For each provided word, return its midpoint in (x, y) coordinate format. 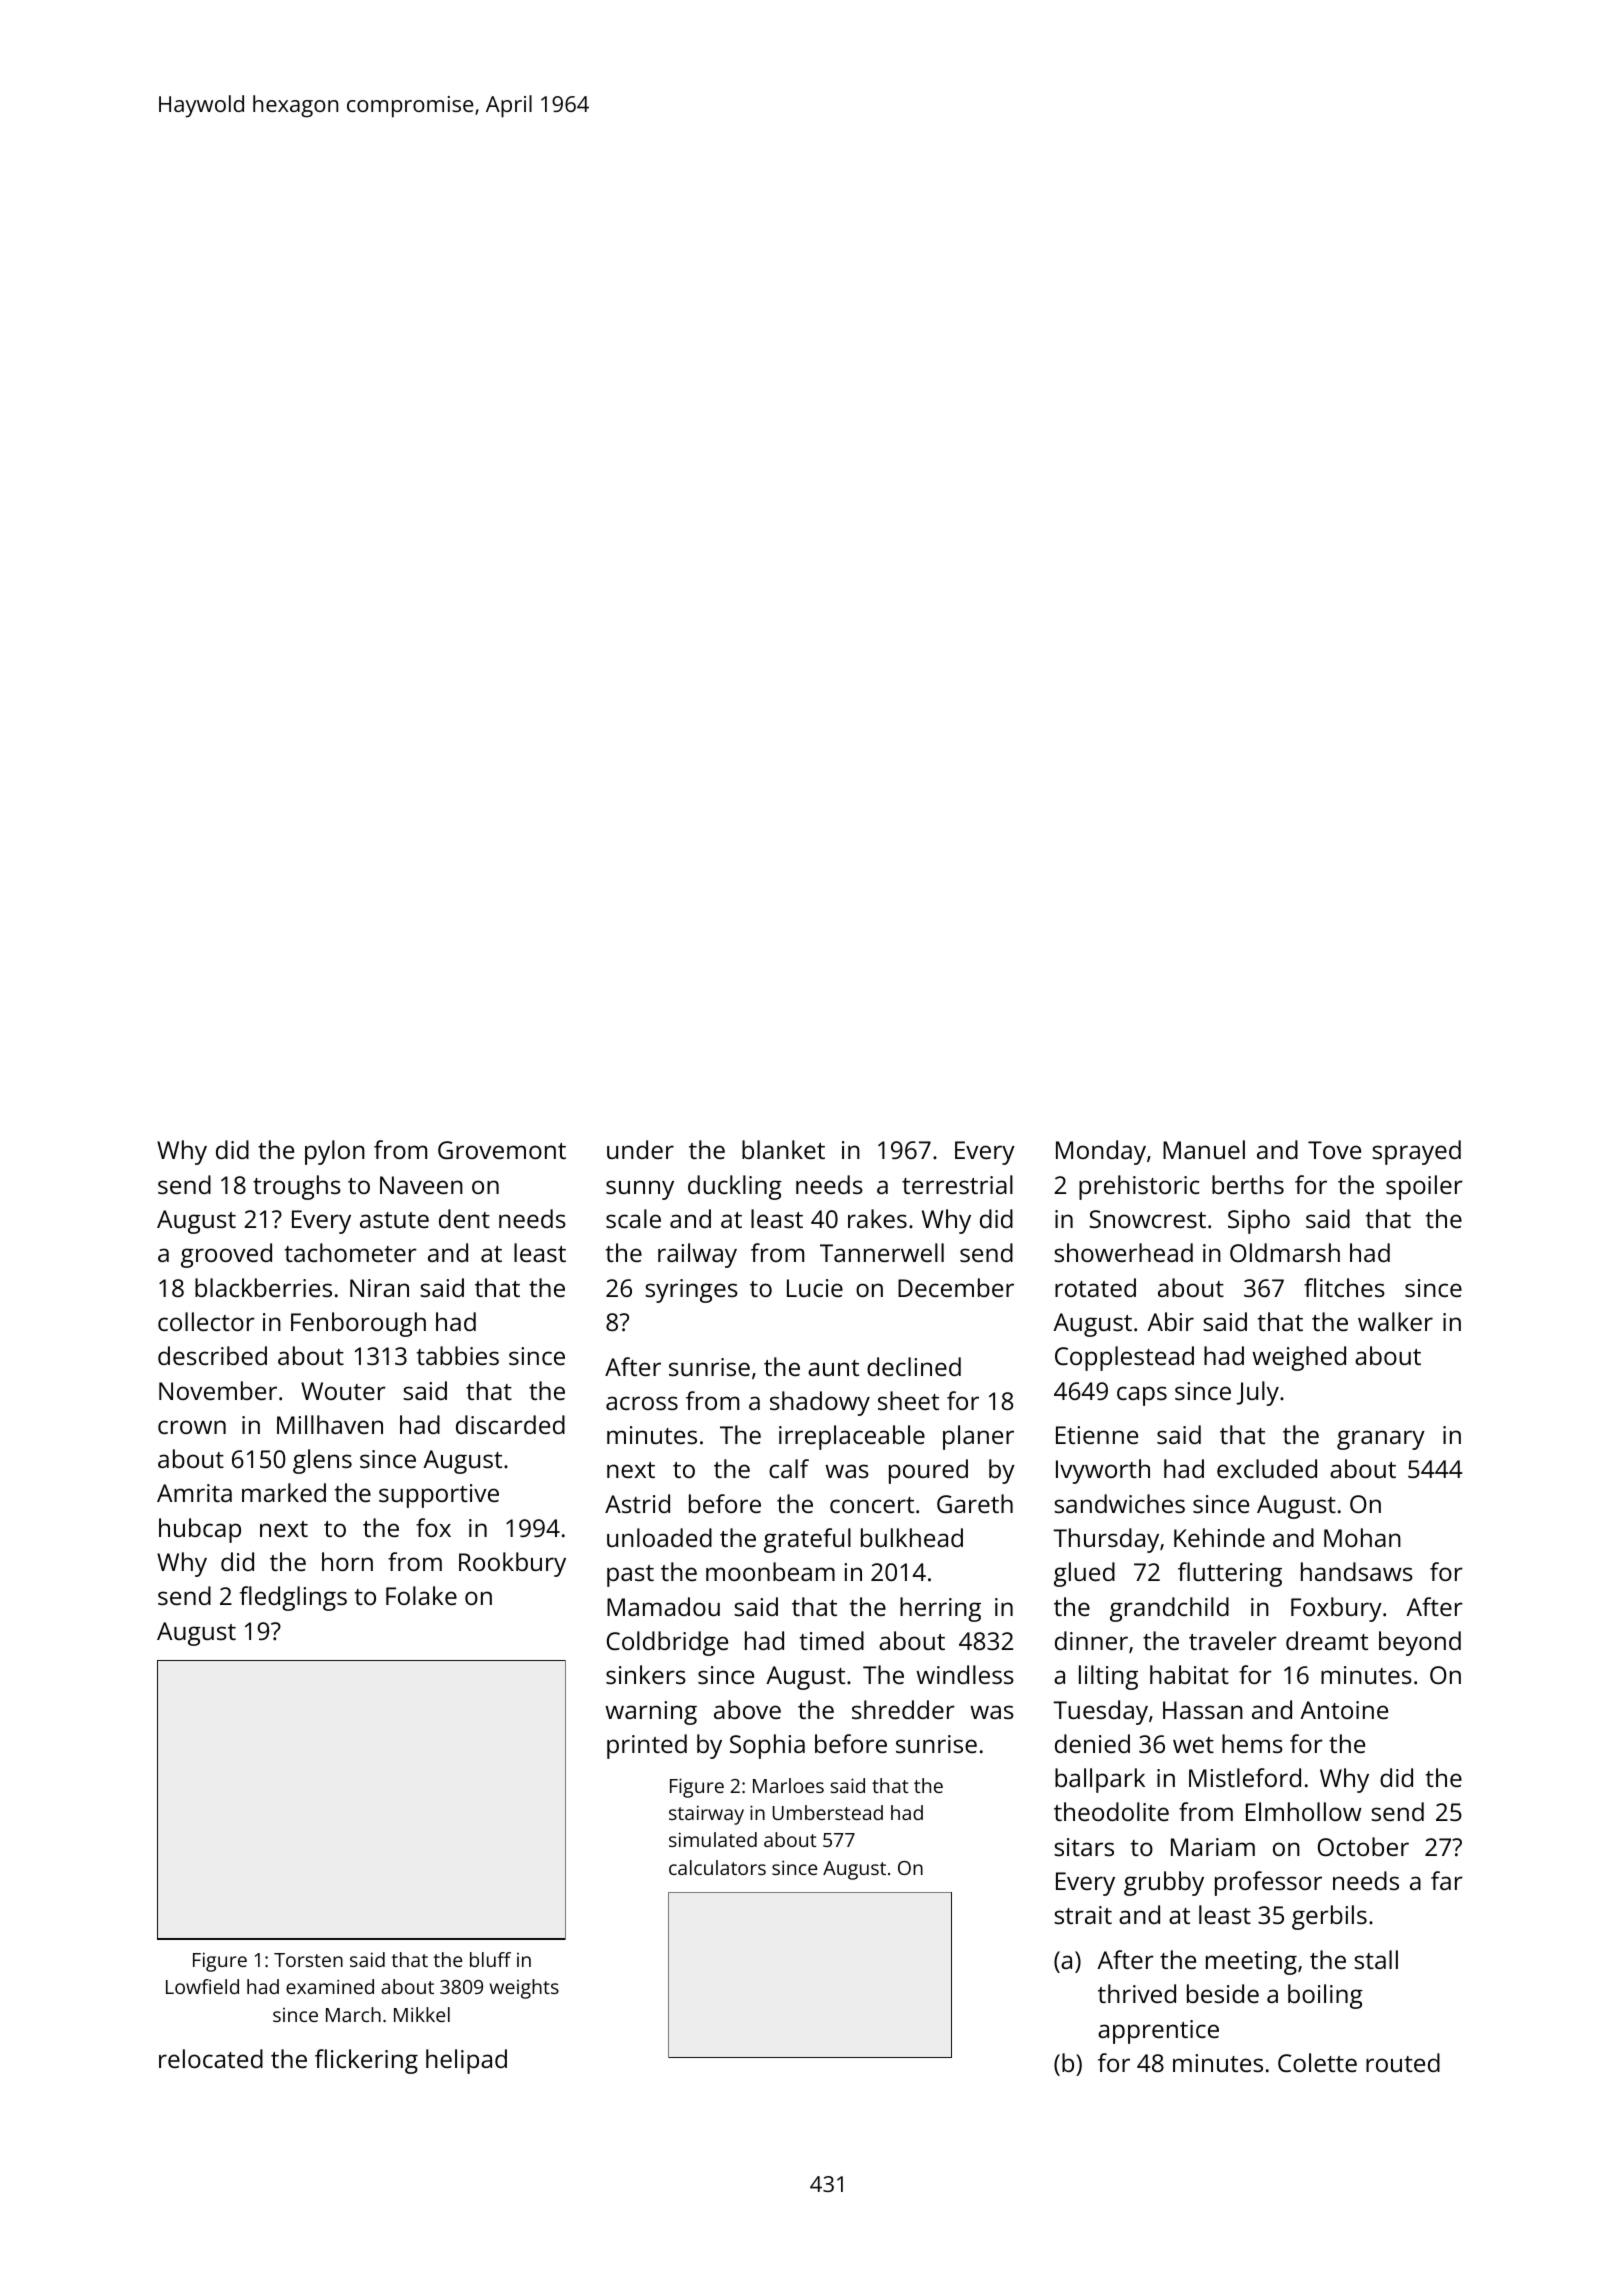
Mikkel (422, 2014)
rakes (877, 1218)
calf (789, 1468)
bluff (490, 1959)
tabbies (458, 1355)
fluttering (1230, 1574)
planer (978, 1437)
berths (1248, 1184)
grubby (1164, 1883)
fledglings (293, 1598)
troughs (297, 1187)
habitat (1189, 1674)
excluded (1267, 1468)
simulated (713, 1839)
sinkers (646, 1674)
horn (347, 1561)
